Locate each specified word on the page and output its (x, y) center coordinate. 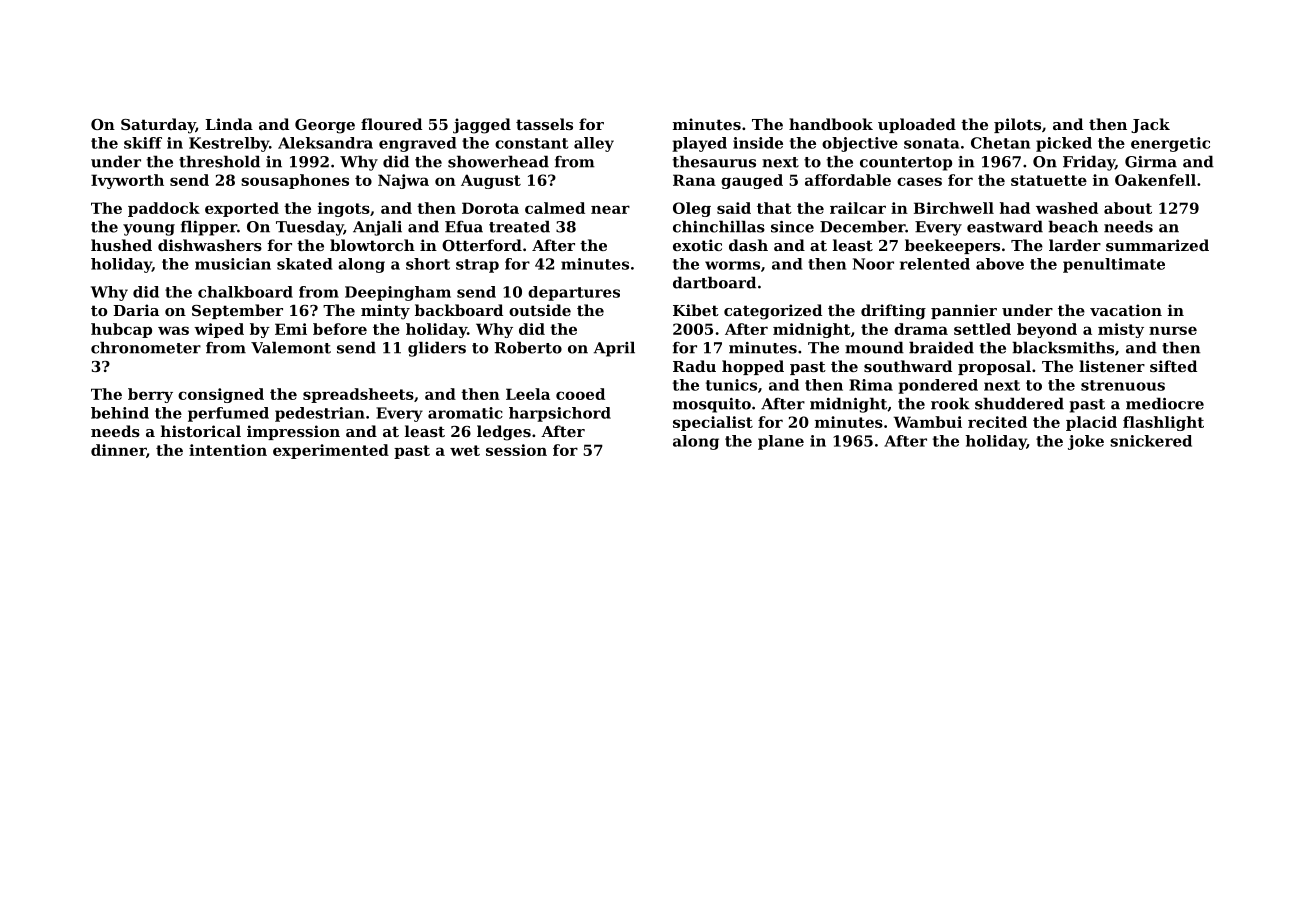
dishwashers (210, 245)
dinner (118, 450)
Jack (1150, 125)
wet (465, 450)
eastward (1005, 226)
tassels (544, 124)
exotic (697, 245)
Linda (229, 124)
